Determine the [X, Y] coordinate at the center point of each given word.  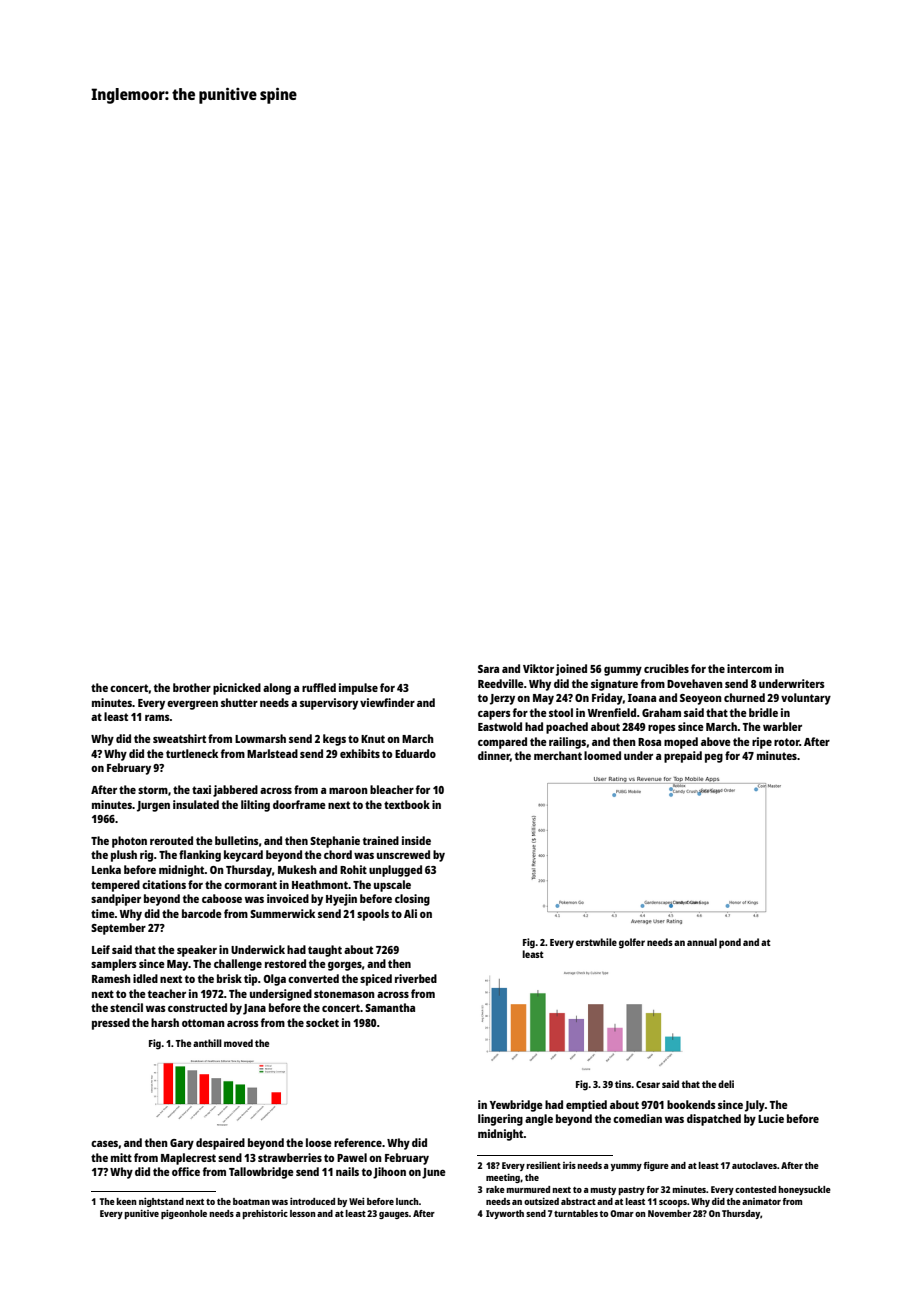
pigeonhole [184, 1214]
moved [238, 1043]
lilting [255, 806]
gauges [394, 1215]
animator [761, 1201]
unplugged [395, 871]
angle [539, 1120]
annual [702, 942]
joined [571, 670]
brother [192, 687]
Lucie [771, 1118]
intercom [749, 668]
